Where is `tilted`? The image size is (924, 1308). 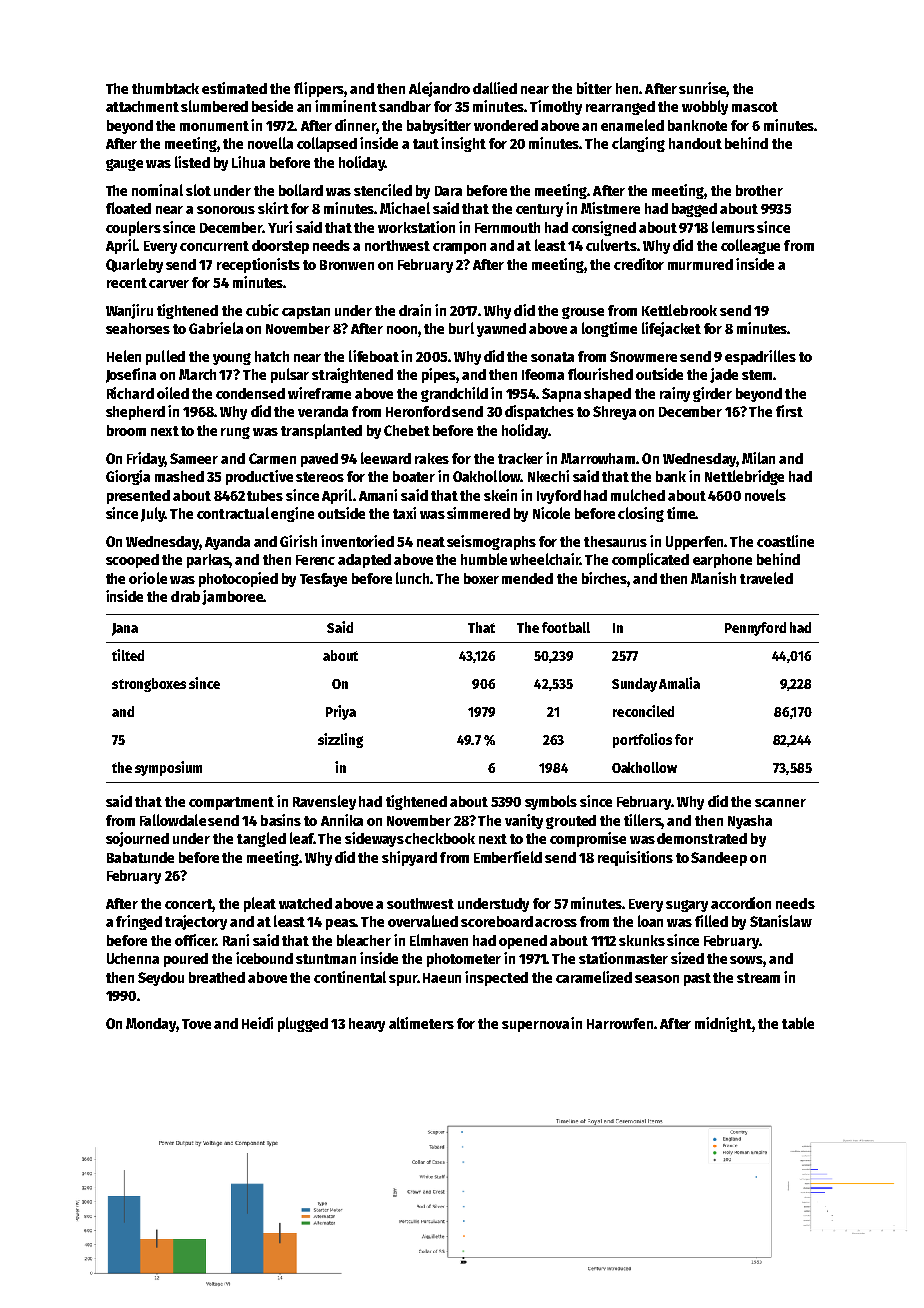
tilted is located at coordinates (128, 655).
